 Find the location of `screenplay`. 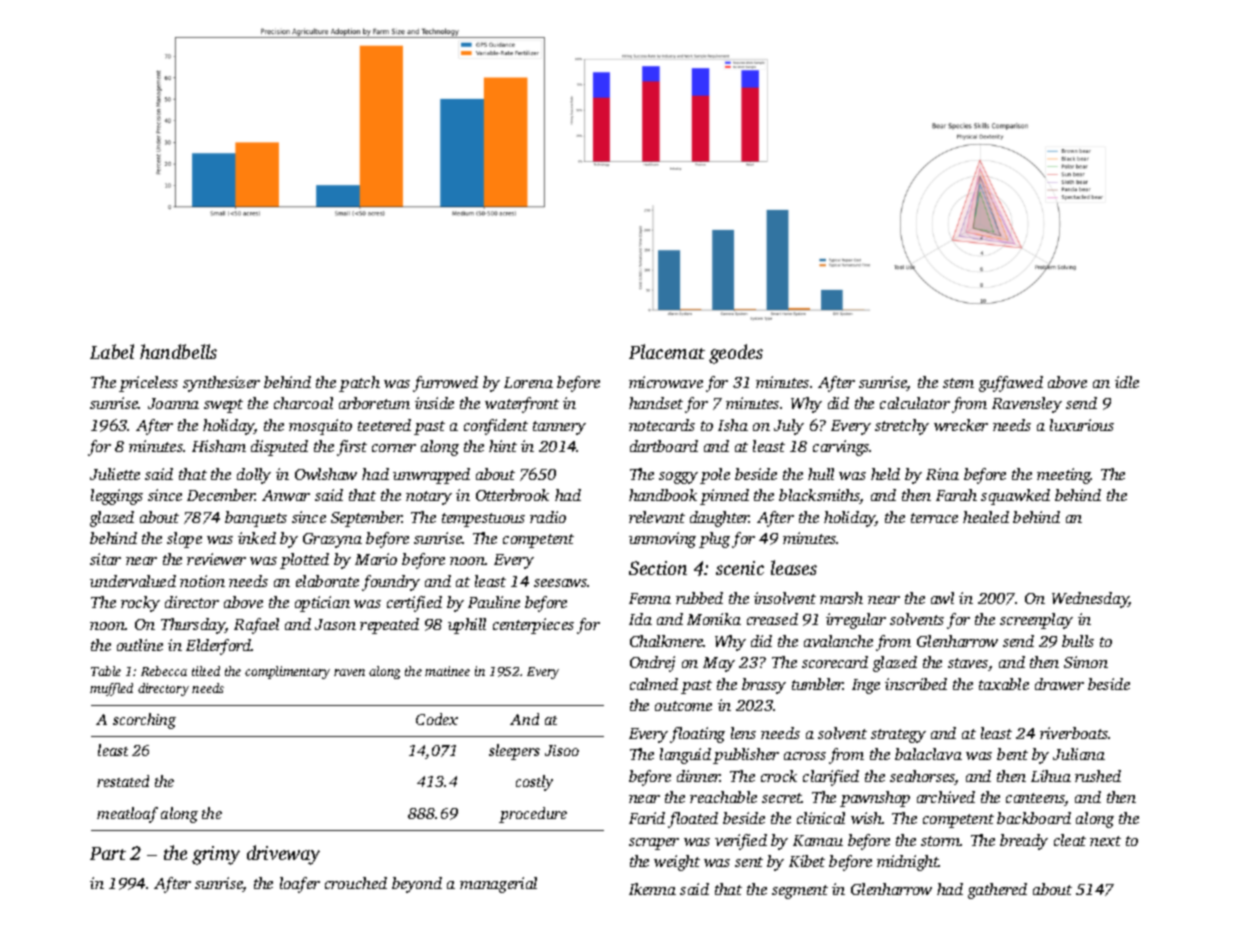

screenplay is located at coordinates (1036, 621).
